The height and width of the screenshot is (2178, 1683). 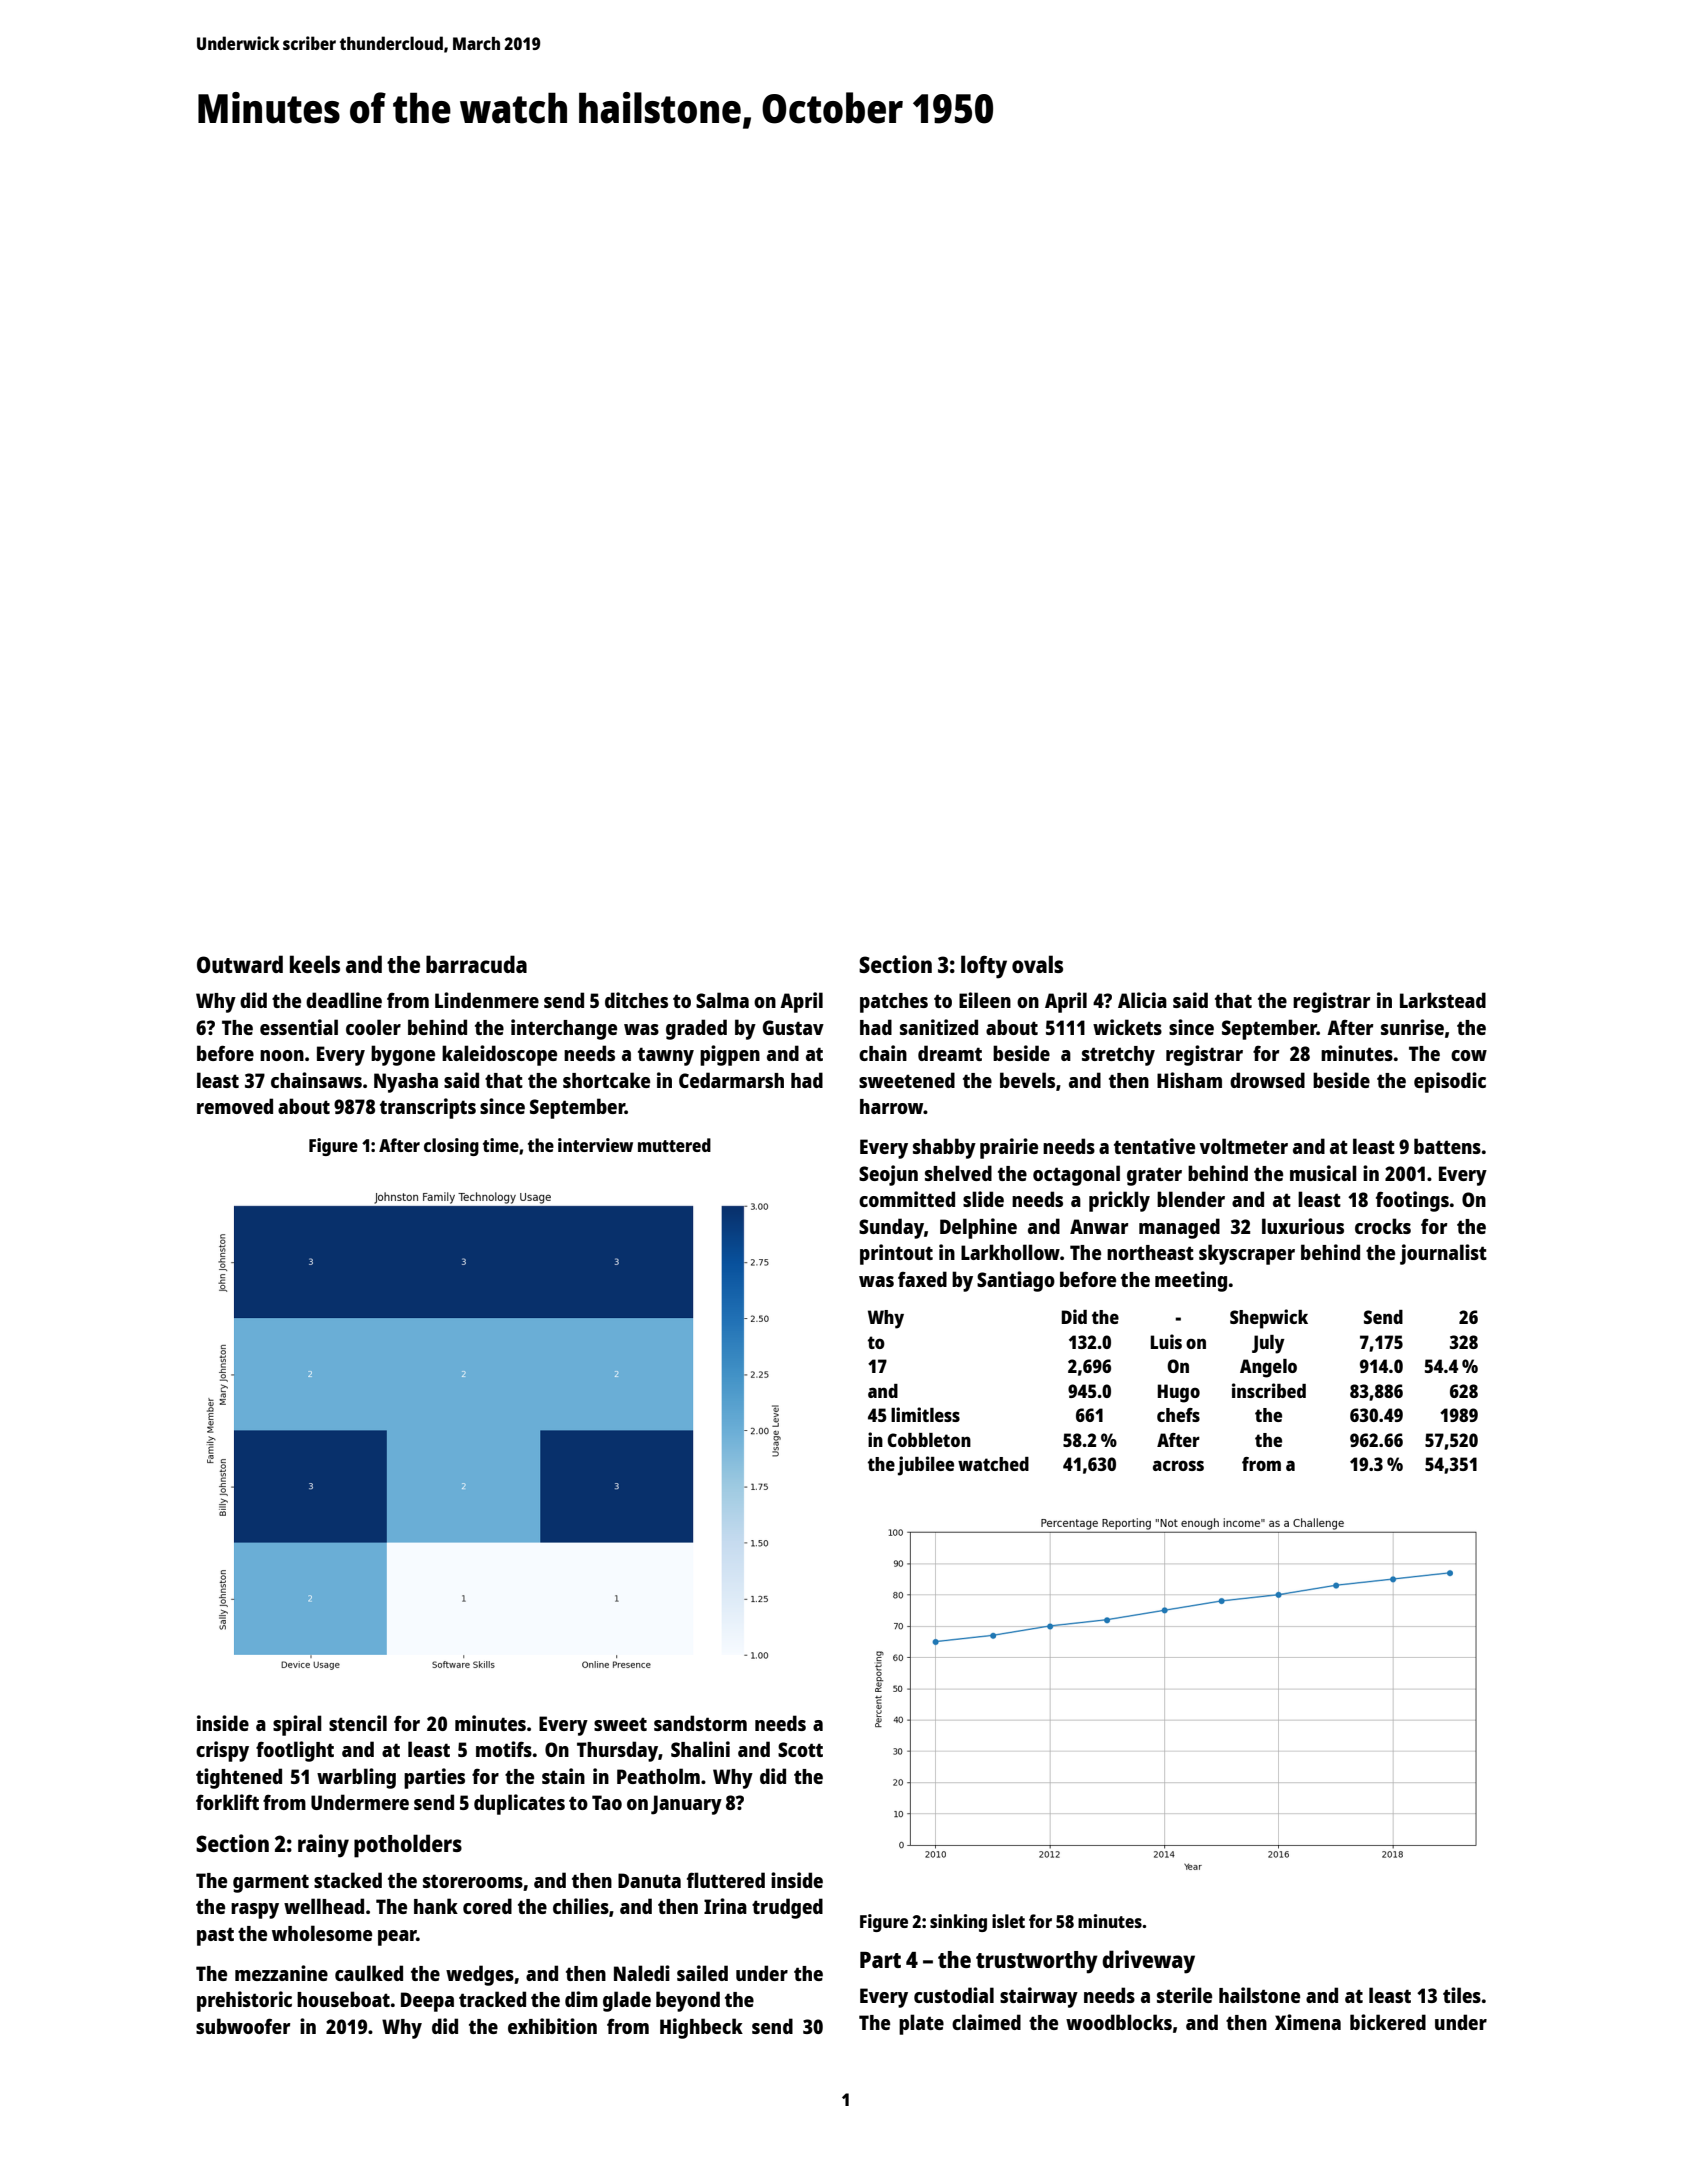 What do you see at coordinates (800, 1749) in the screenshot?
I see `Scott` at bounding box center [800, 1749].
